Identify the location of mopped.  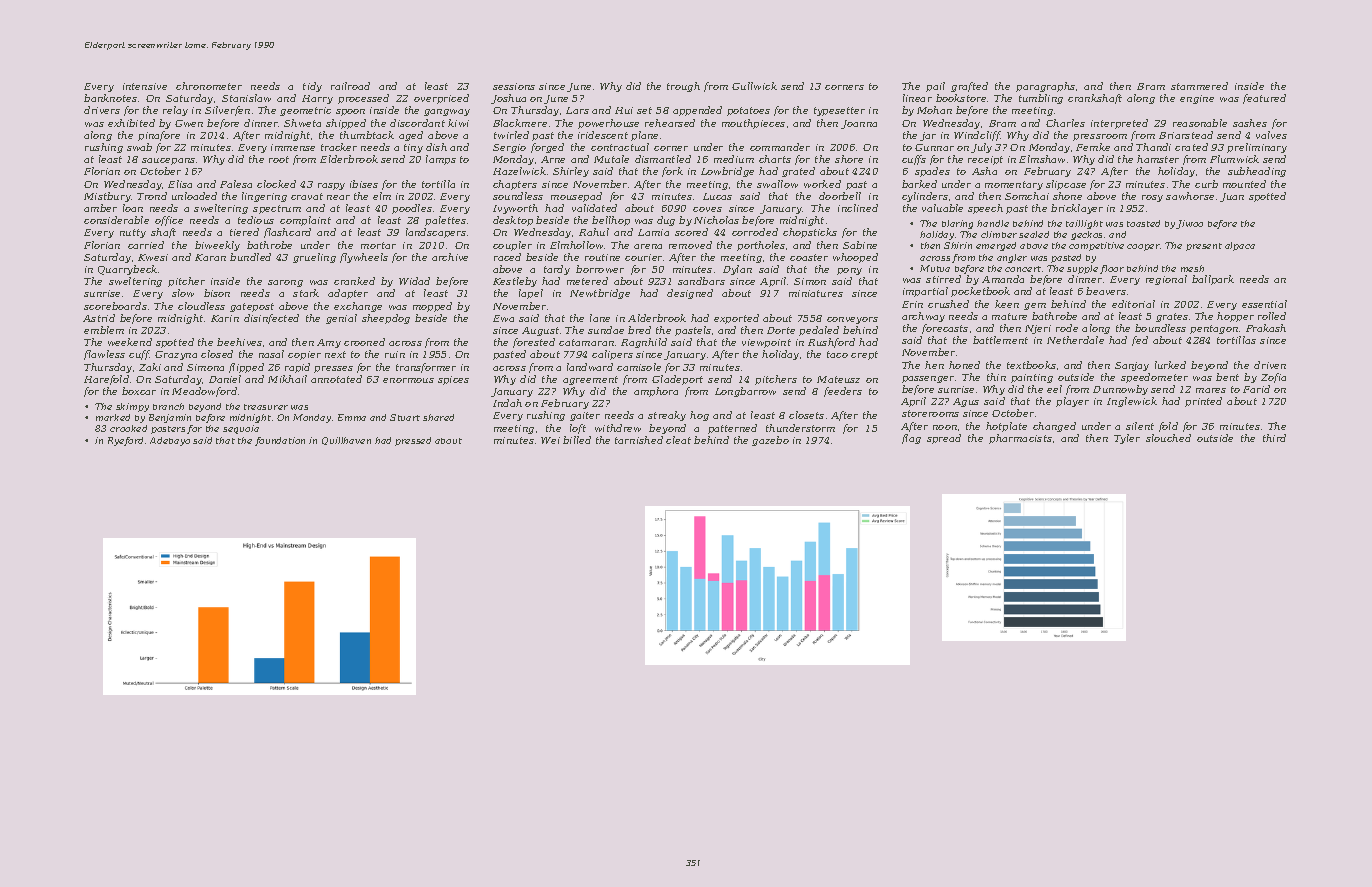
(432, 307).
